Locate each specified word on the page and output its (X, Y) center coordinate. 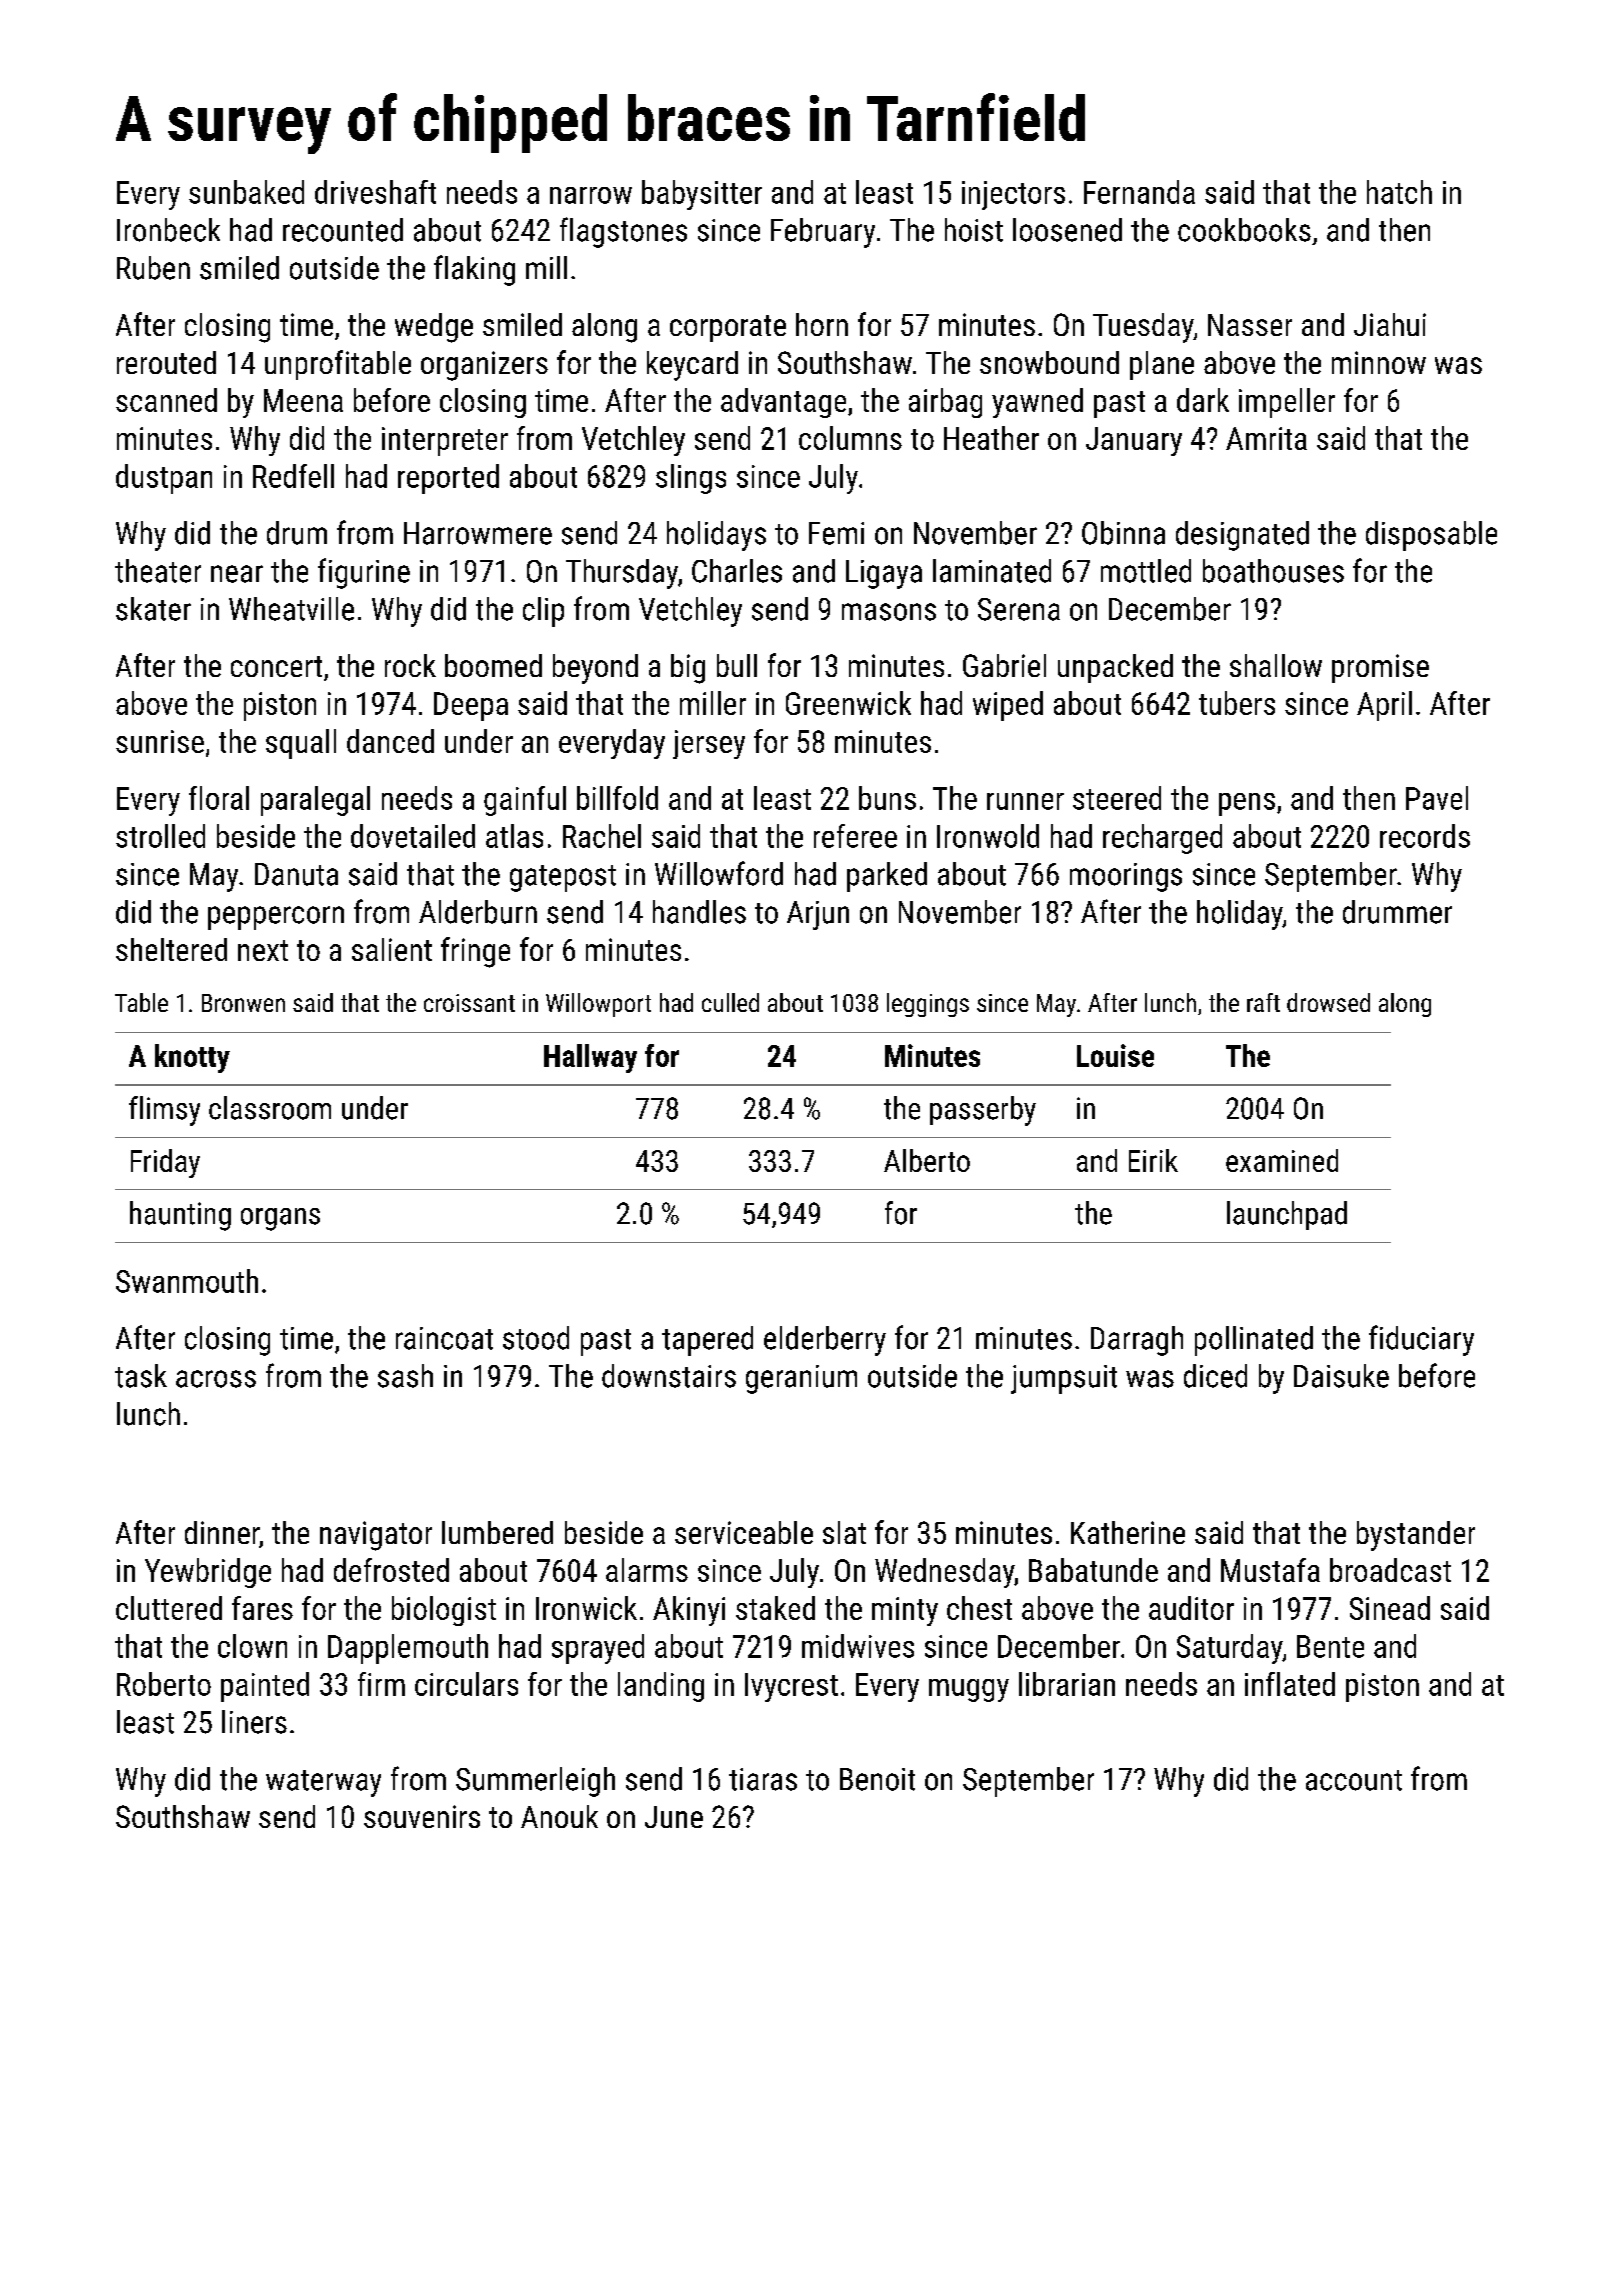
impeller (1287, 403)
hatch (1399, 192)
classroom (270, 1108)
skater (153, 609)
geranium (801, 1379)
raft (1263, 1002)
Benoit (877, 1779)
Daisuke (1341, 1376)
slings (691, 479)
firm (381, 1684)
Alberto (927, 1160)
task (141, 1376)
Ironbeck (168, 230)
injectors (1013, 195)
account (1354, 1780)
